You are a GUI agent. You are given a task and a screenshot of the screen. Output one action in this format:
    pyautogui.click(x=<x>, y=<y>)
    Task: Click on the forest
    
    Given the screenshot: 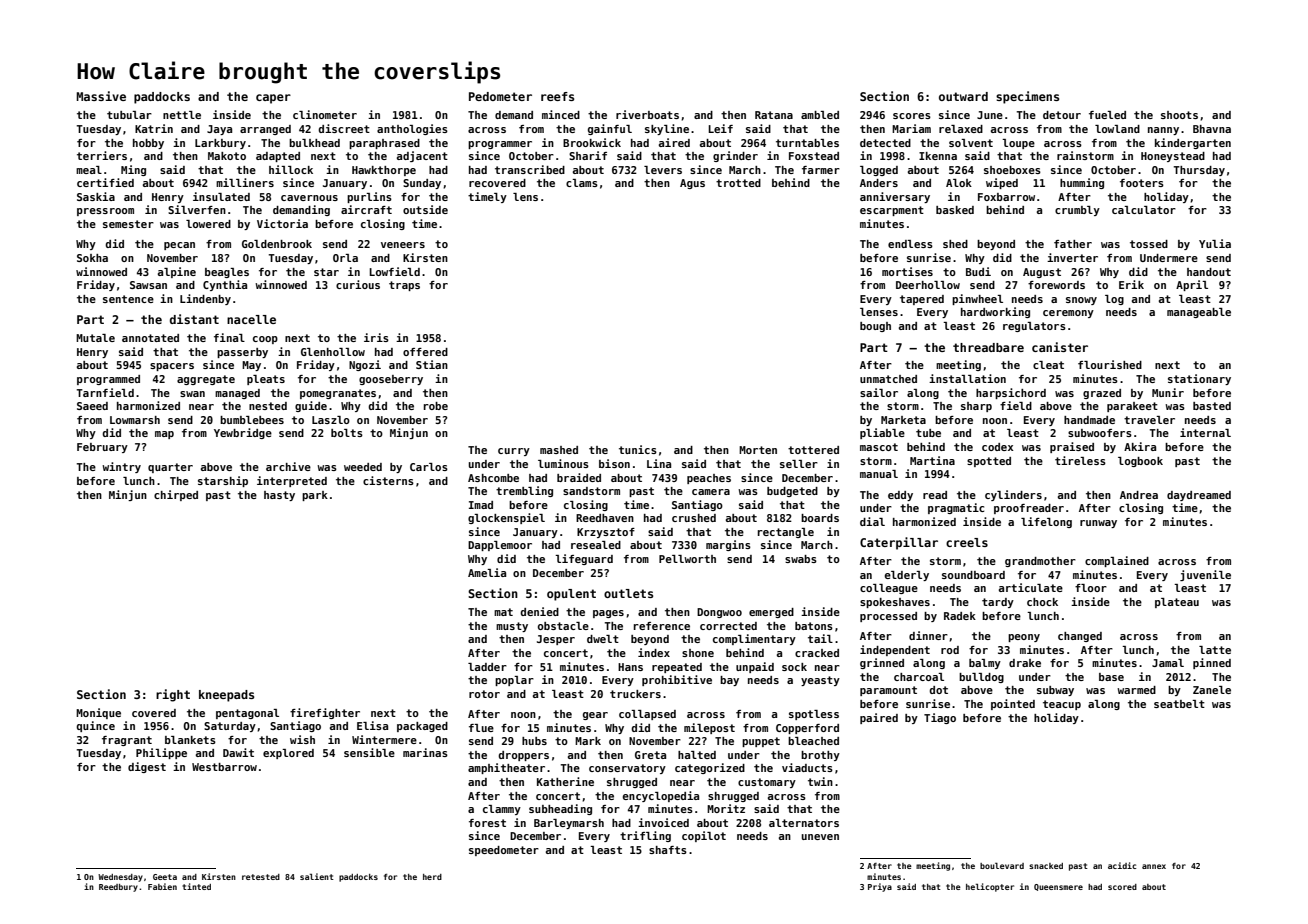 What is the action you would take?
    pyautogui.click(x=487, y=823)
